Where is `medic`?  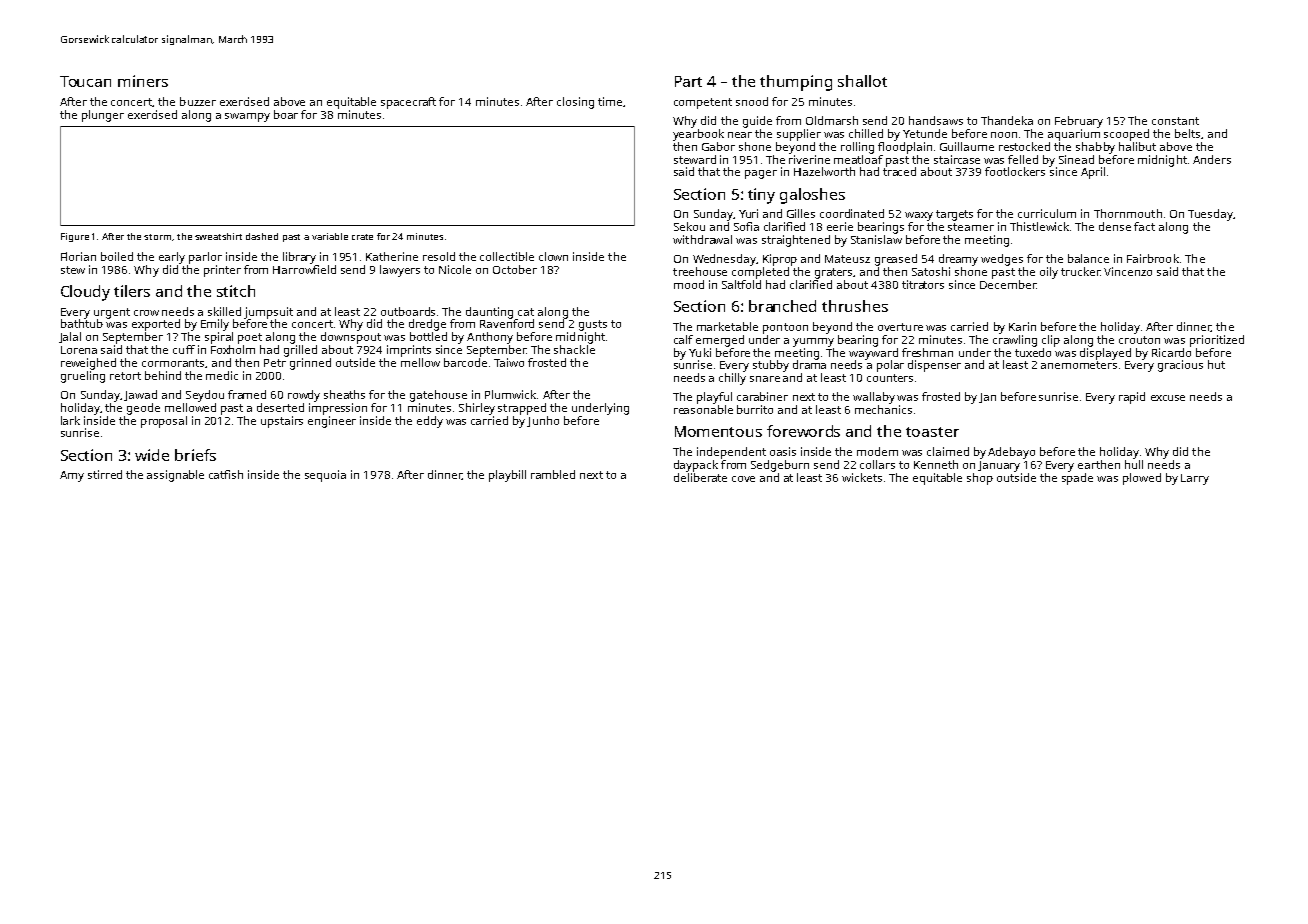 medic is located at coordinates (222, 375).
